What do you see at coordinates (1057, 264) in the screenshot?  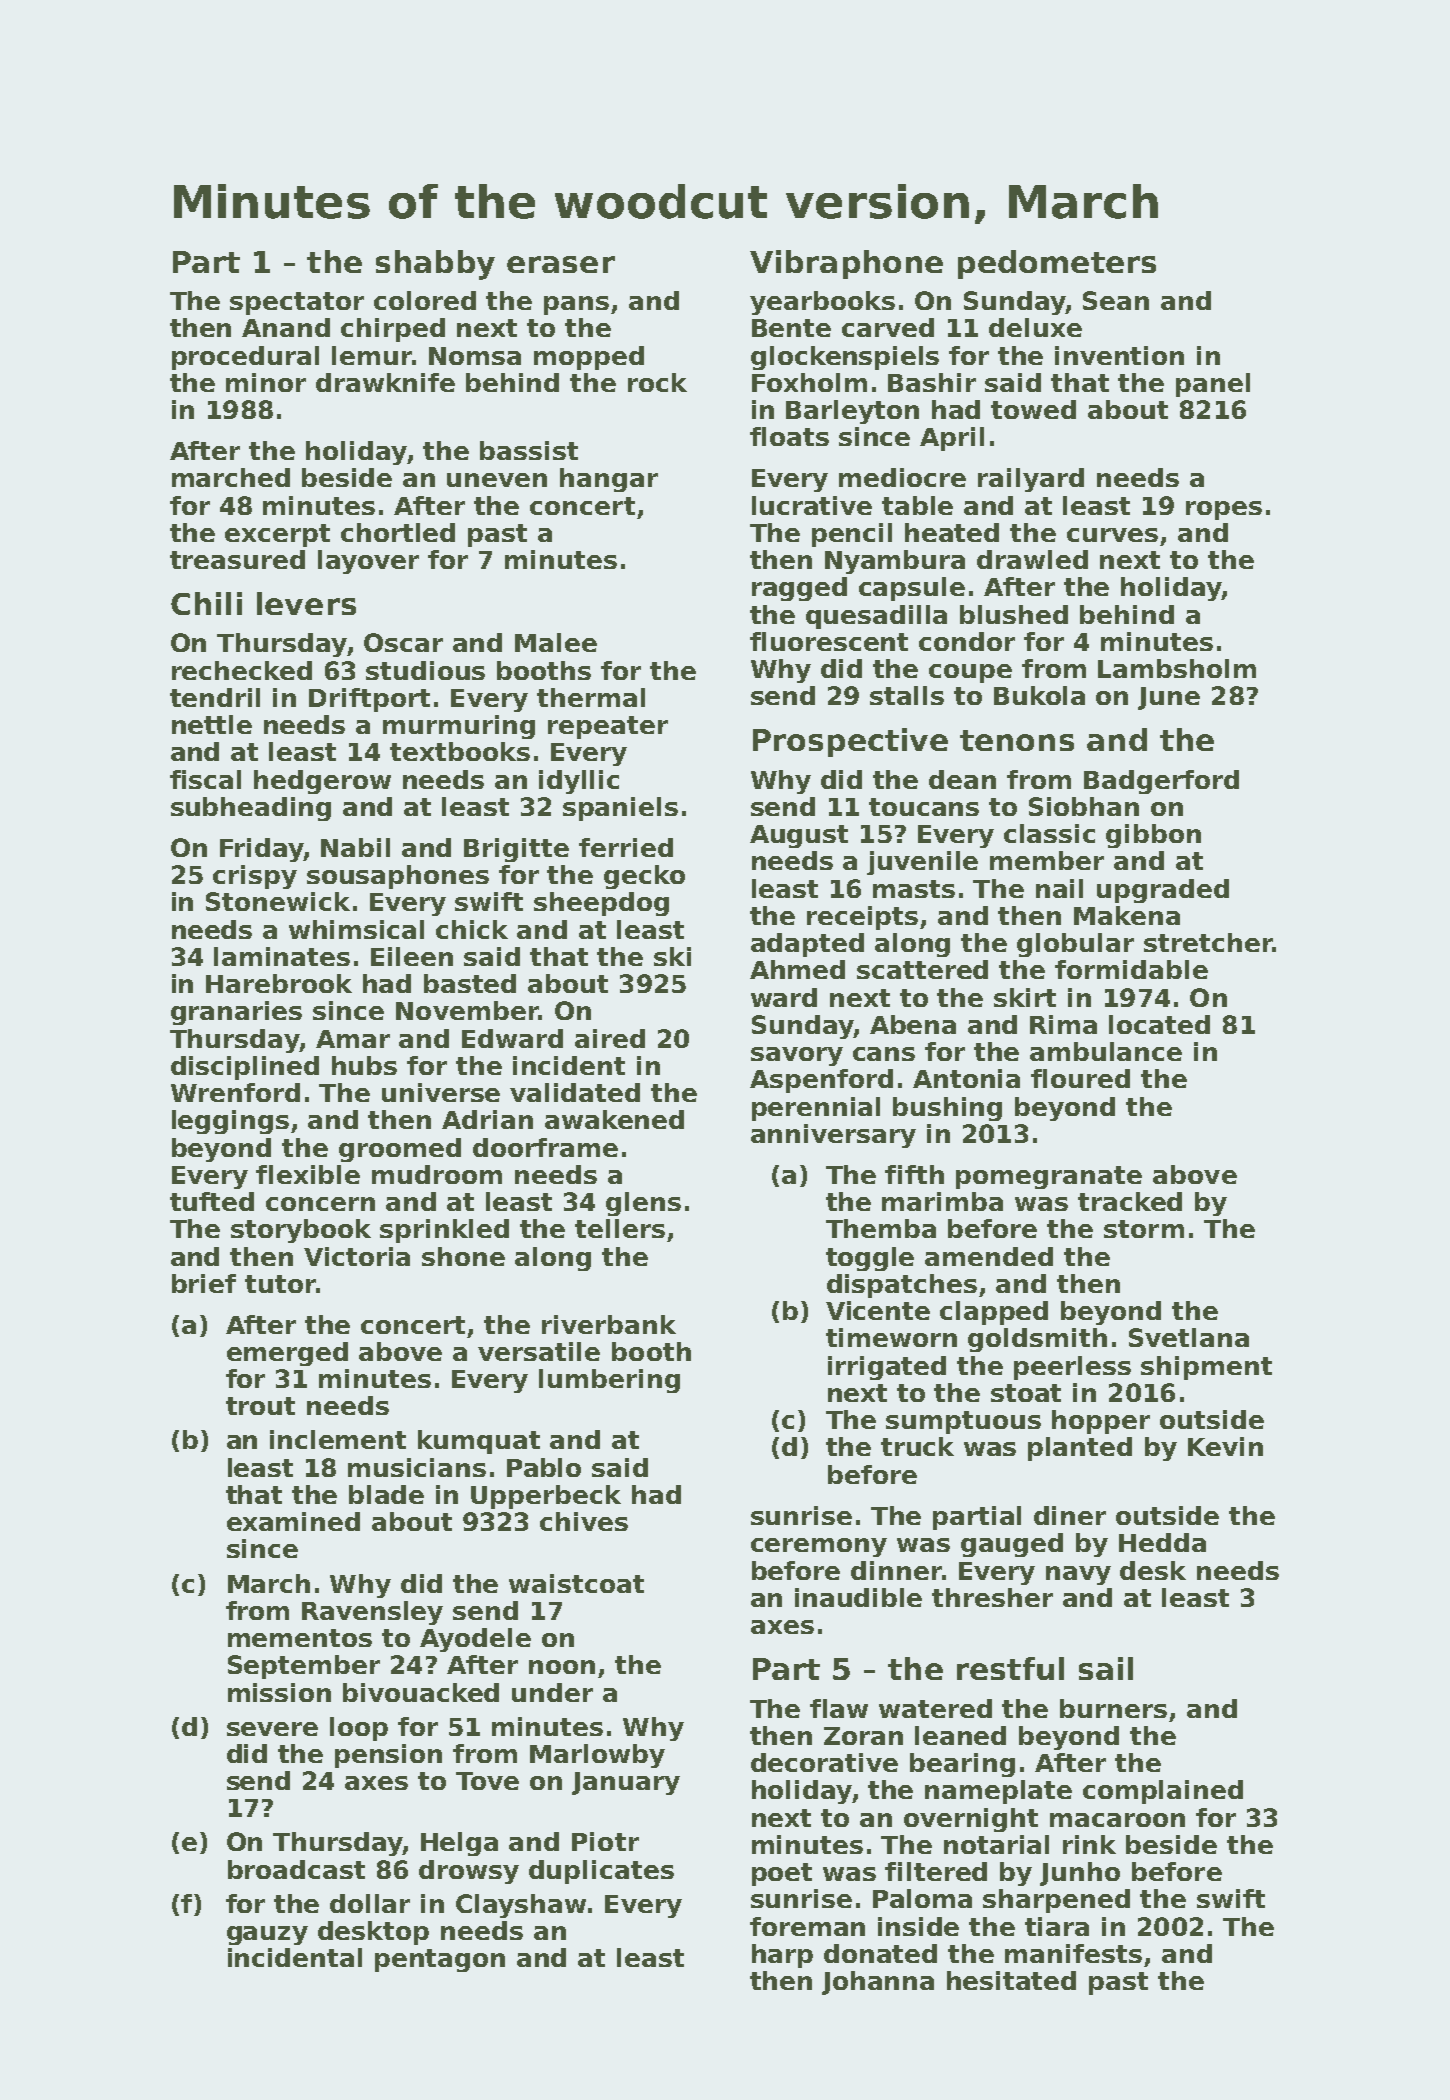 I see `pedometers` at bounding box center [1057, 264].
